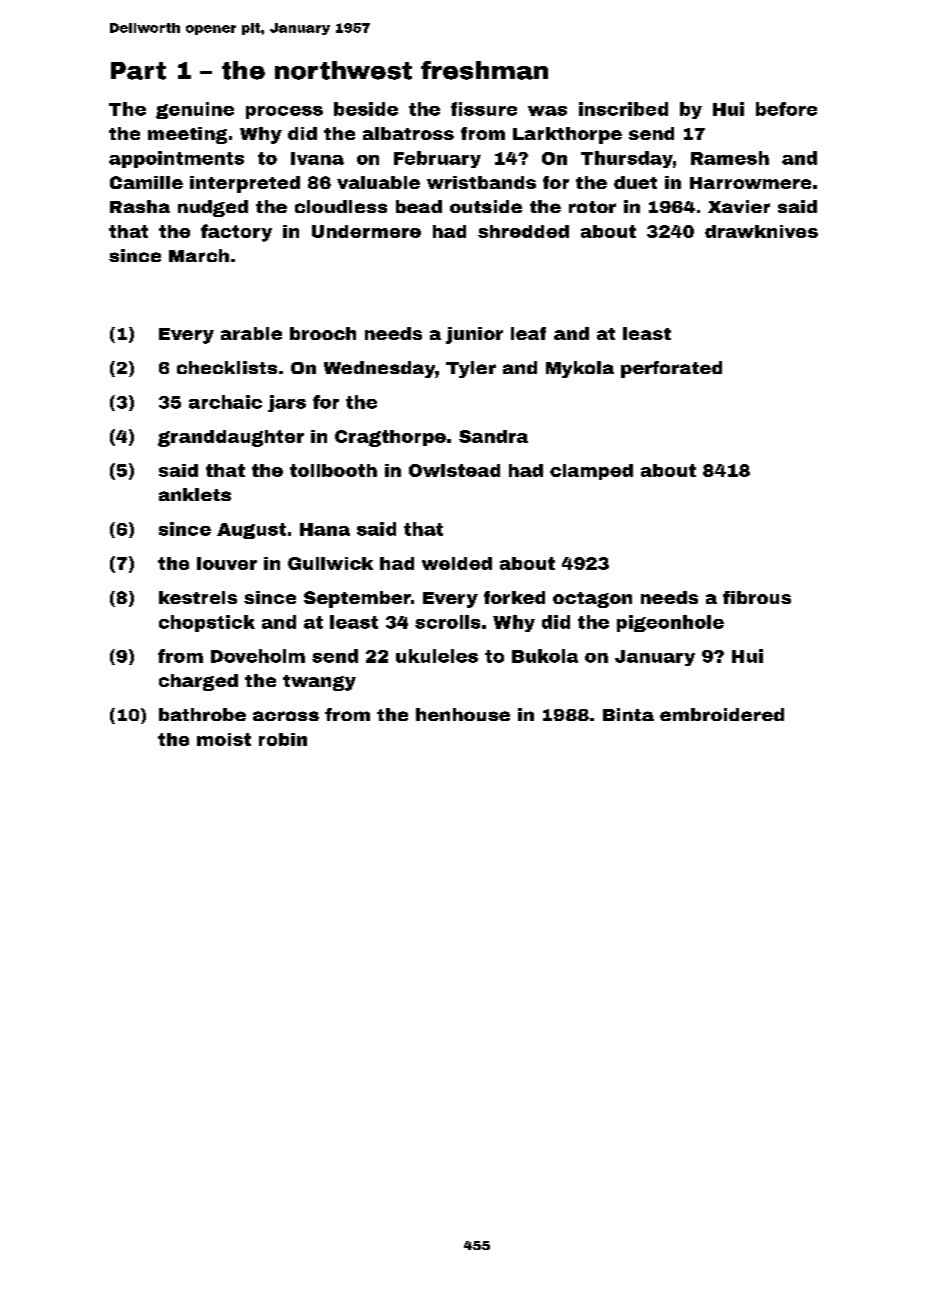  What do you see at coordinates (227, 367) in the image?
I see `checklists` at bounding box center [227, 367].
